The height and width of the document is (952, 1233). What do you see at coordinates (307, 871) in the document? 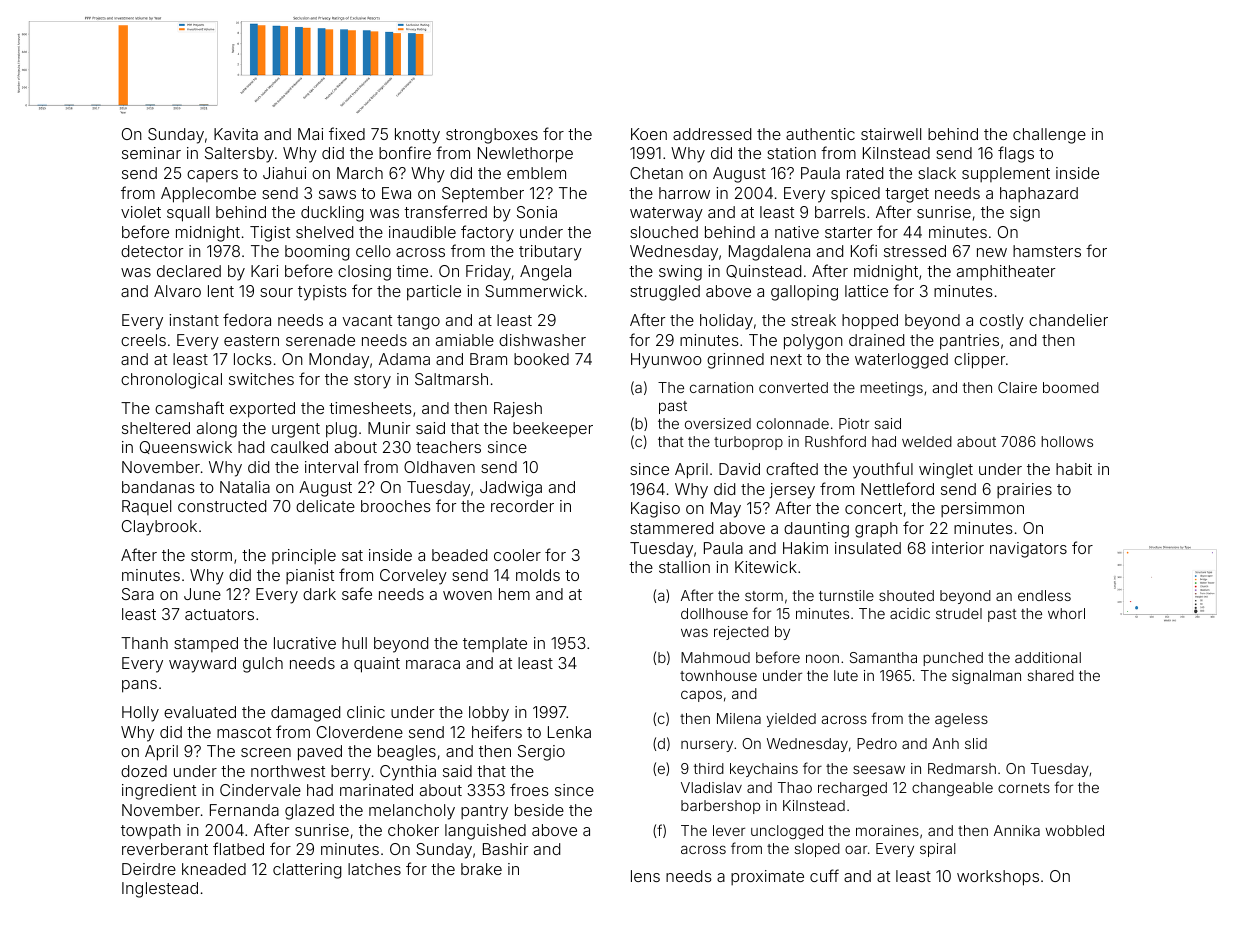
I see `clattering` at bounding box center [307, 871].
